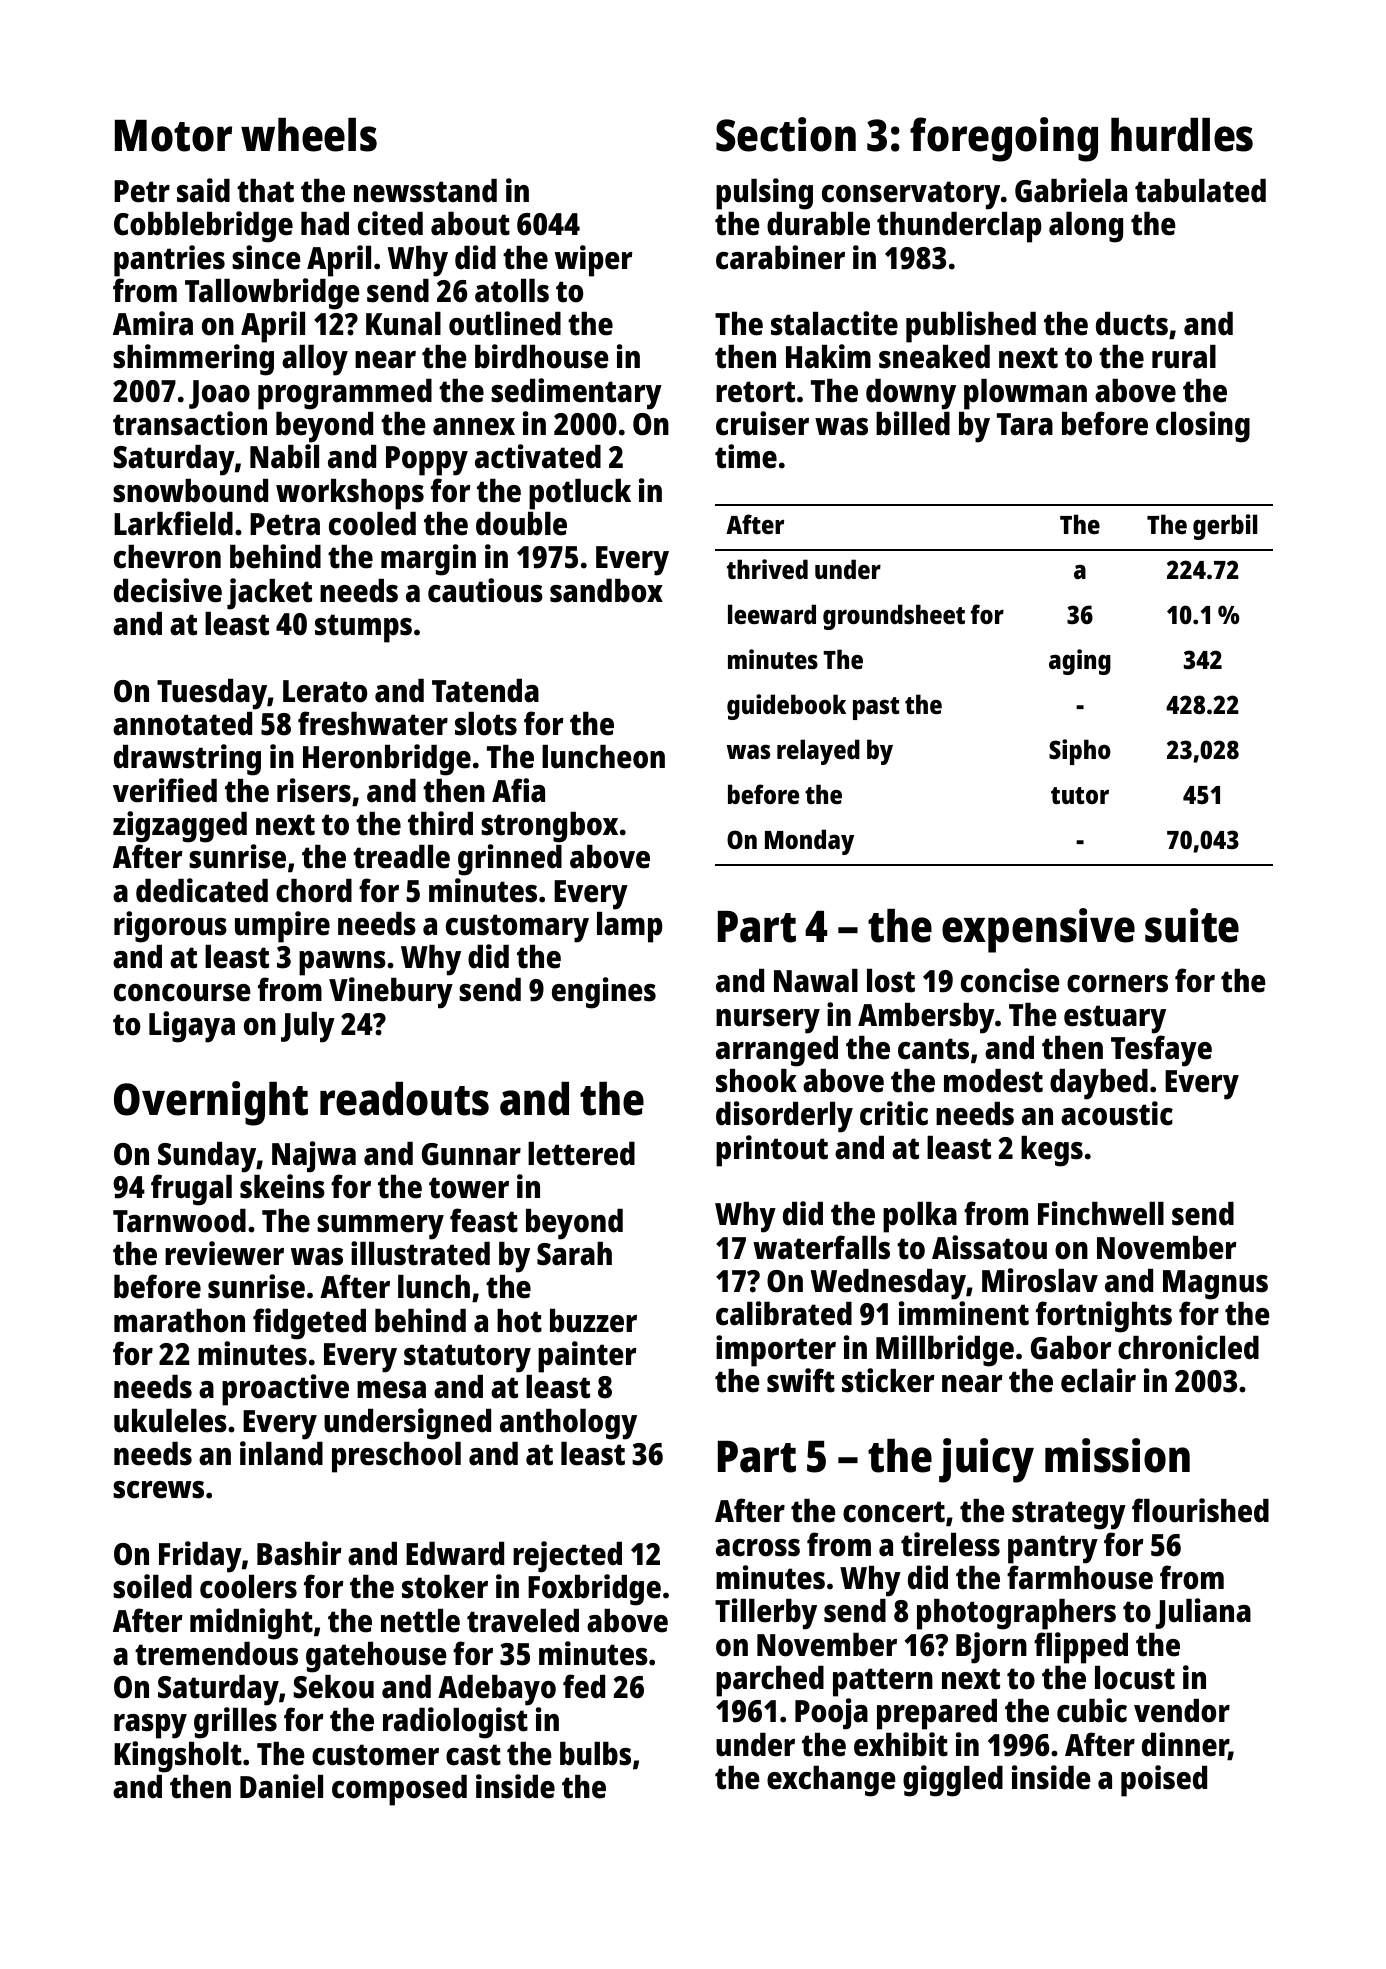 Image resolution: width=1386 pixels, height=1969 pixels. What do you see at coordinates (281, 1786) in the screenshot?
I see `Daniel` at bounding box center [281, 1786].
